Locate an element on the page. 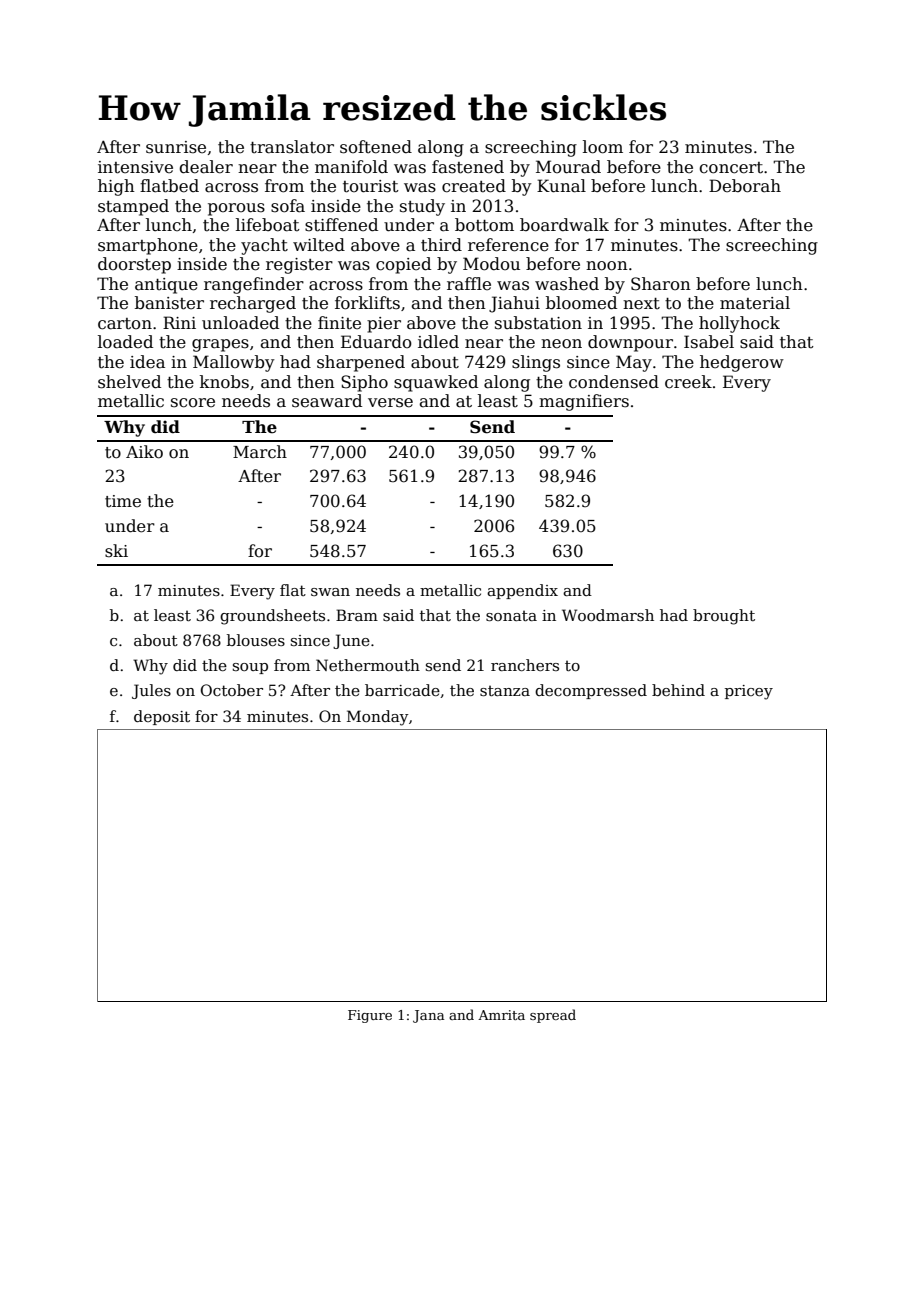 Image resolution: width=924 pixels, height=1308 pixels. stamped is located at coordinates (133, 207).
